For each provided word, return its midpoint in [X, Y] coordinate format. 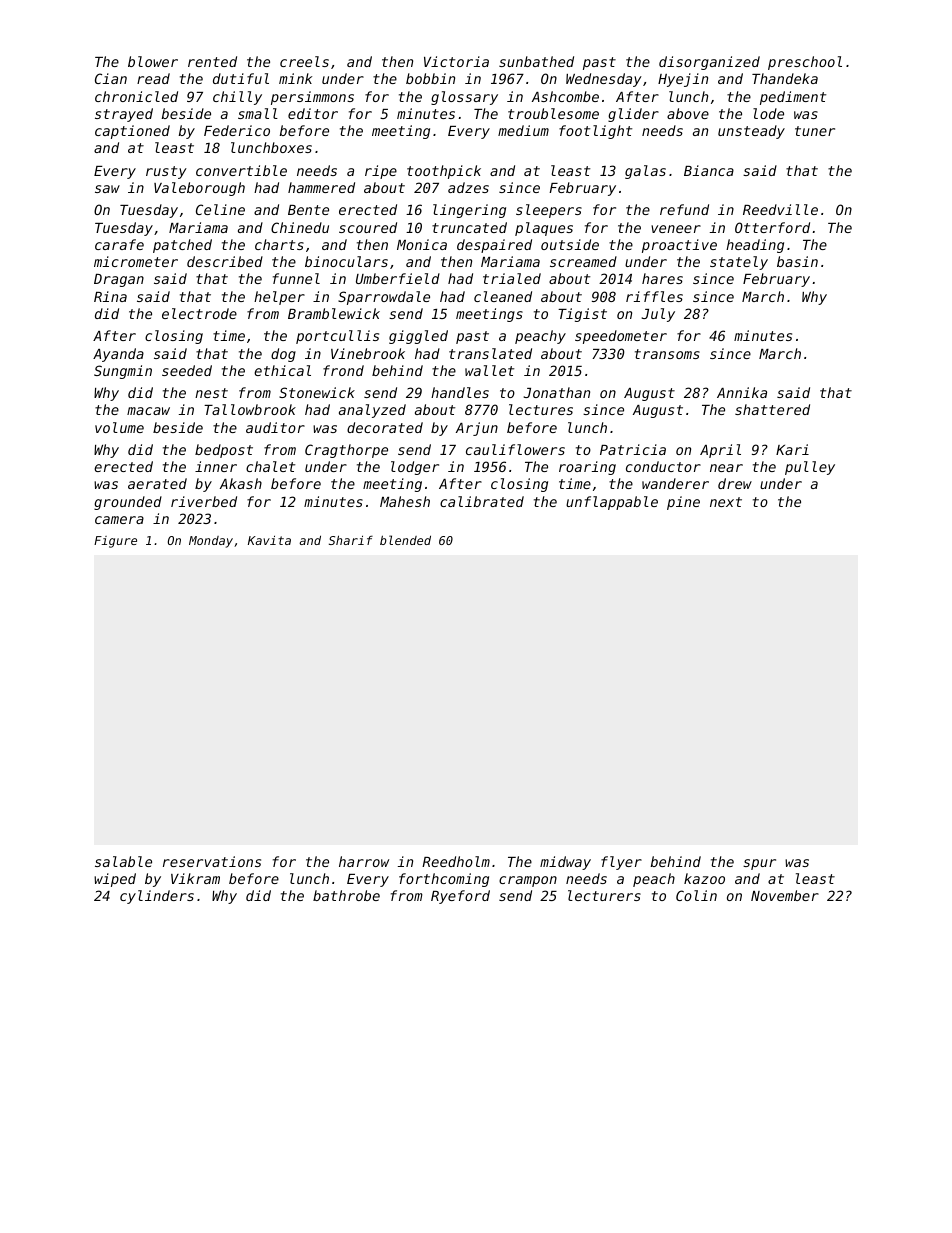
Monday [211, 542]
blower [153, 61]
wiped [115, 880]
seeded [187, 370]
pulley [810, 468]
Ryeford [460, 897]
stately [739, 263]
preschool [805, 63]
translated [490, 353]
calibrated [482, 501]
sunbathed [536, 61]
